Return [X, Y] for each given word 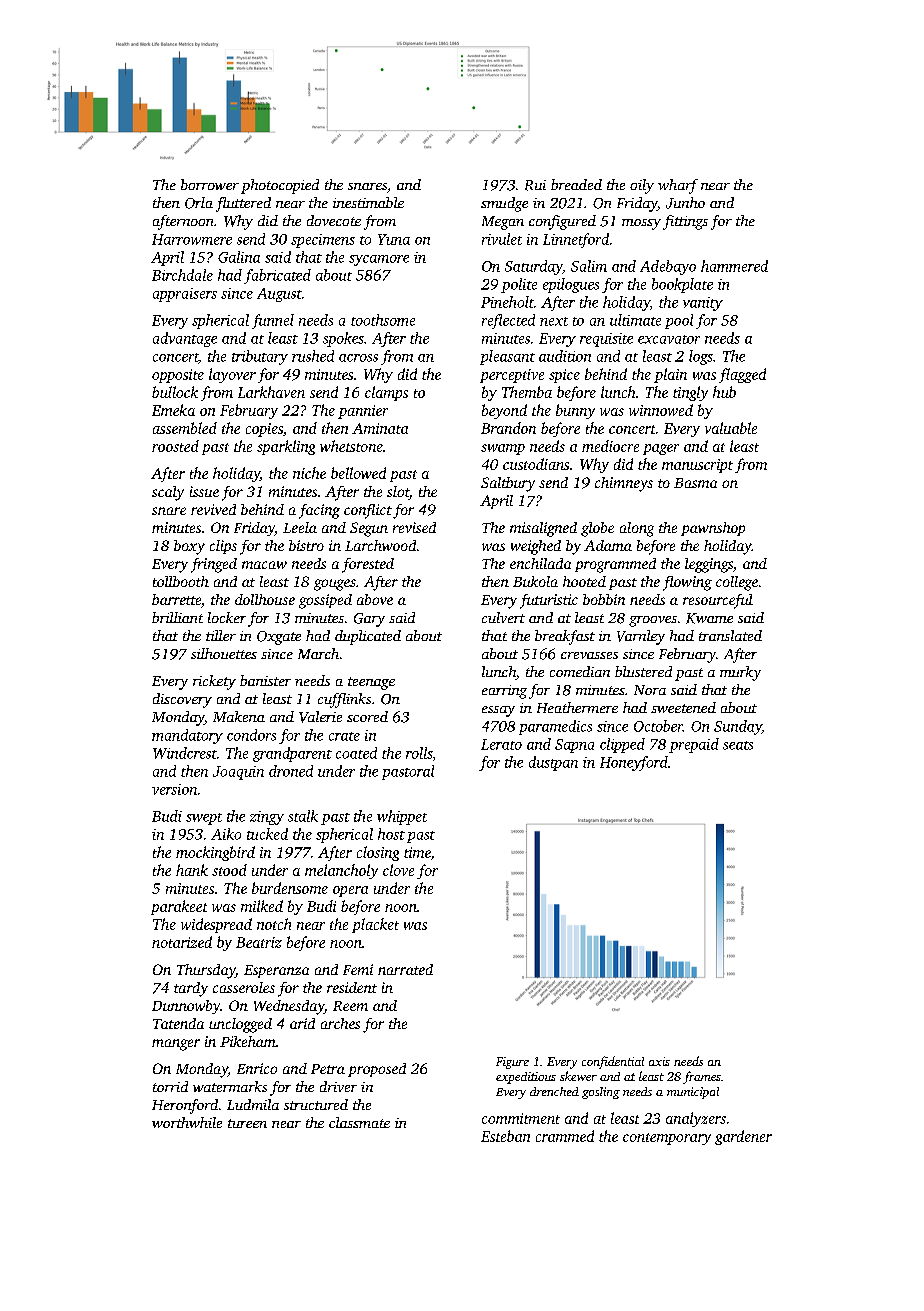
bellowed [358, 473]
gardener [743, 1137]
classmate [359, 1122]
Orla [199, 203]
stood [229, 870]
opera [350, 891]
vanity [703, 304]
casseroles [244, 987]
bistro [306, 545]
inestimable [368, 202]
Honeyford [634, 763]
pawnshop [713, 529]
